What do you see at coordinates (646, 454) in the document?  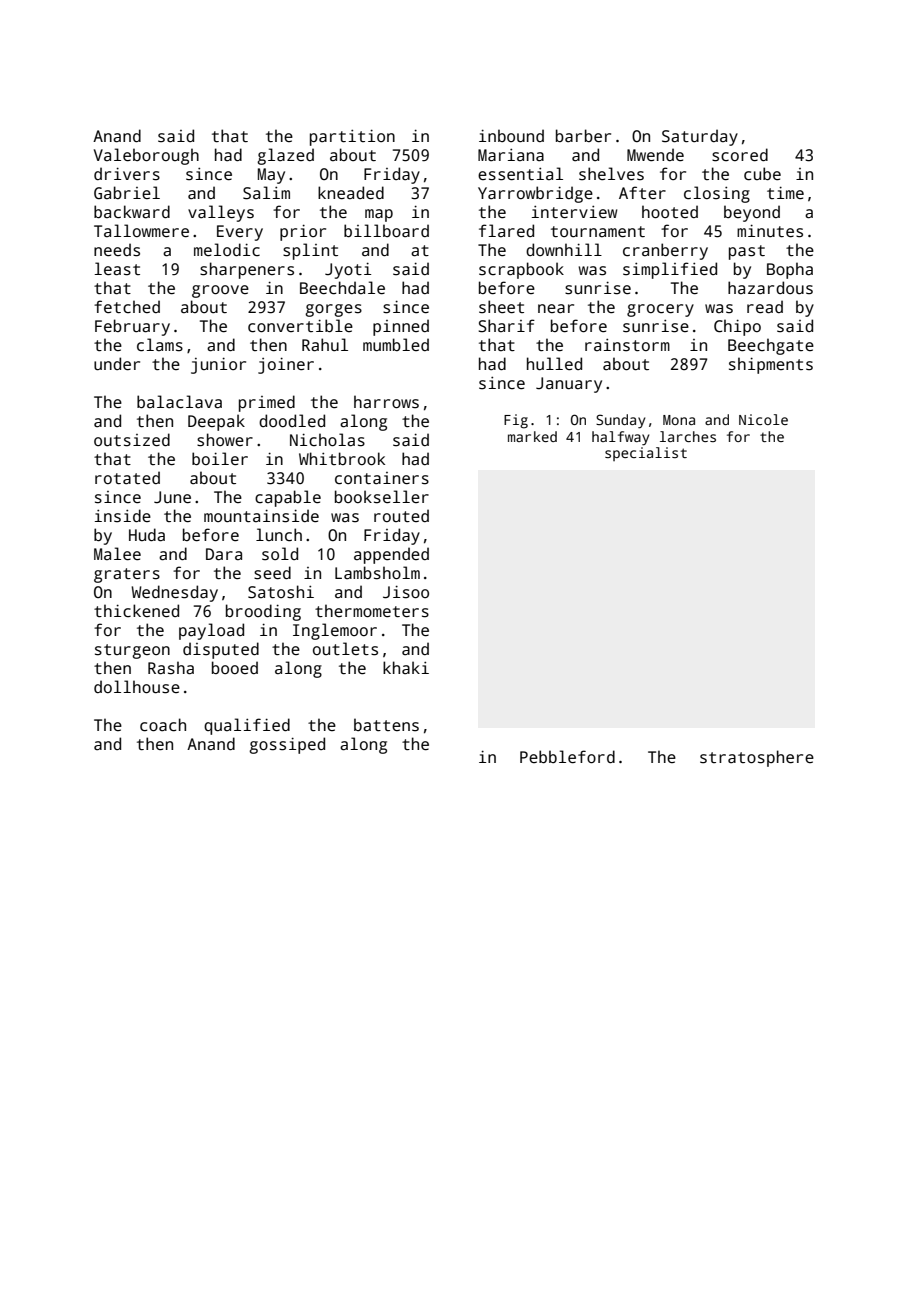 I see `specialist` at bounding box center [646, 454].
